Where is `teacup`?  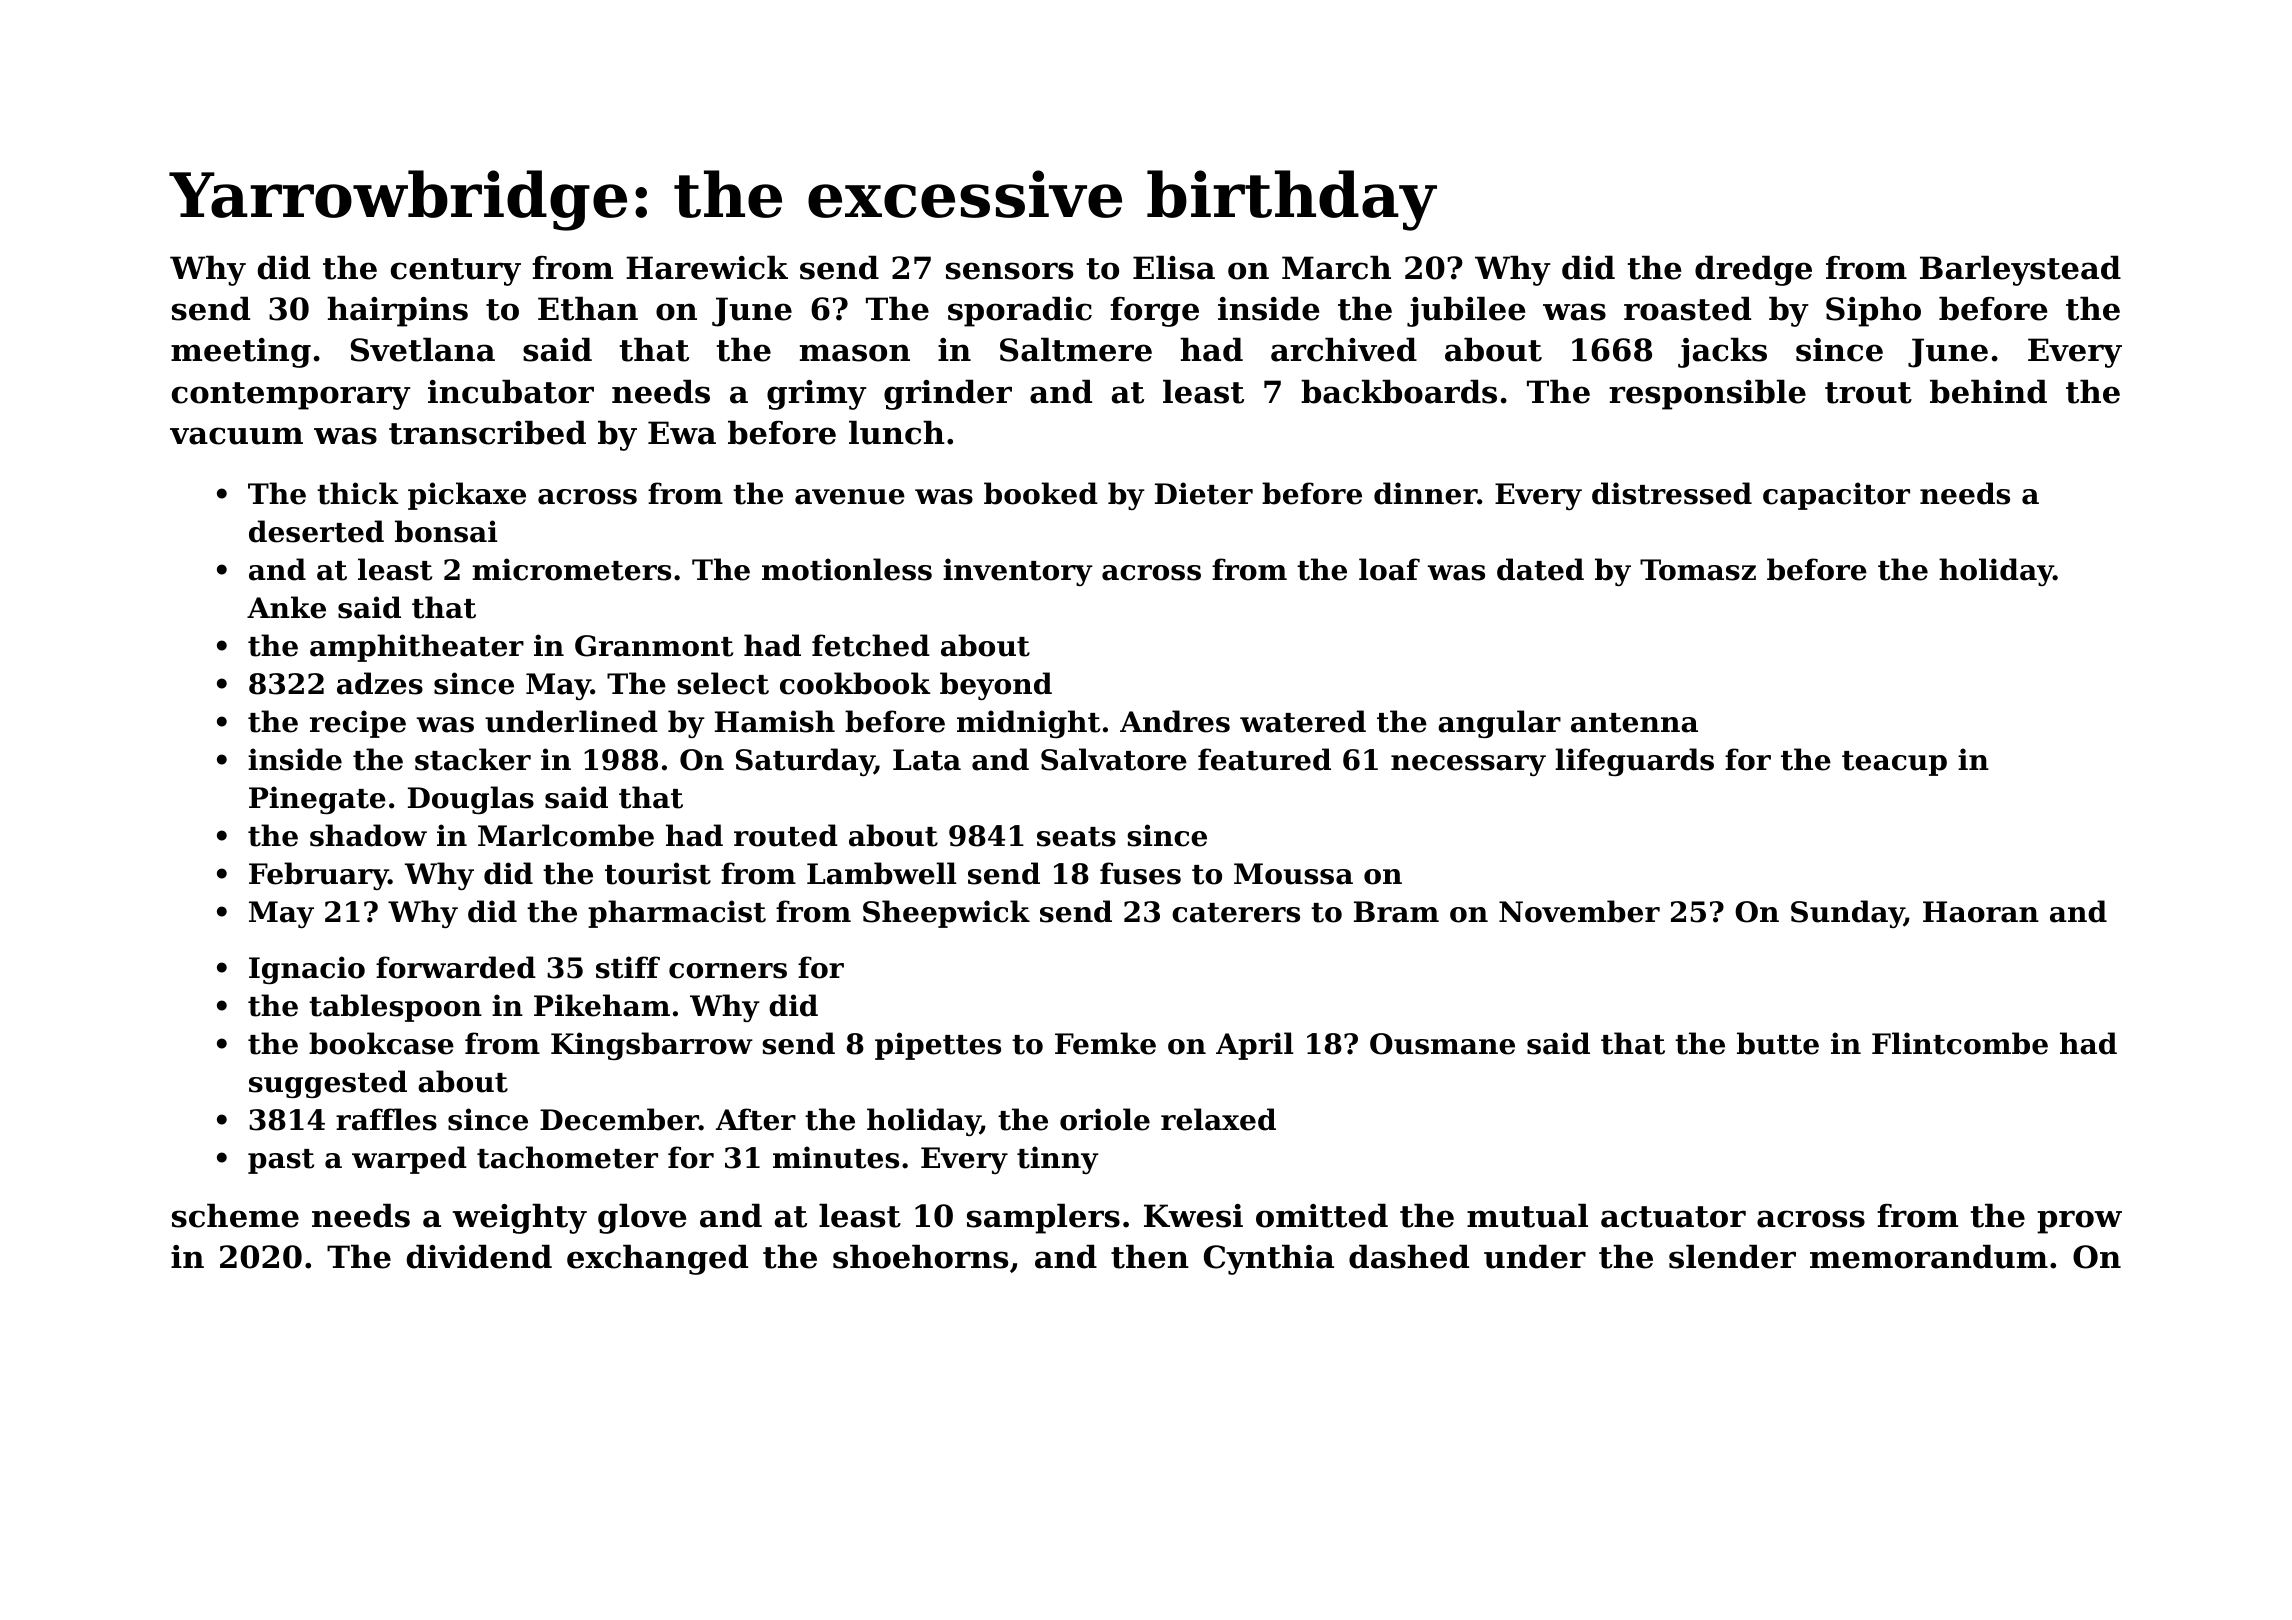 teacup is located at coordinates (1894, 763).
